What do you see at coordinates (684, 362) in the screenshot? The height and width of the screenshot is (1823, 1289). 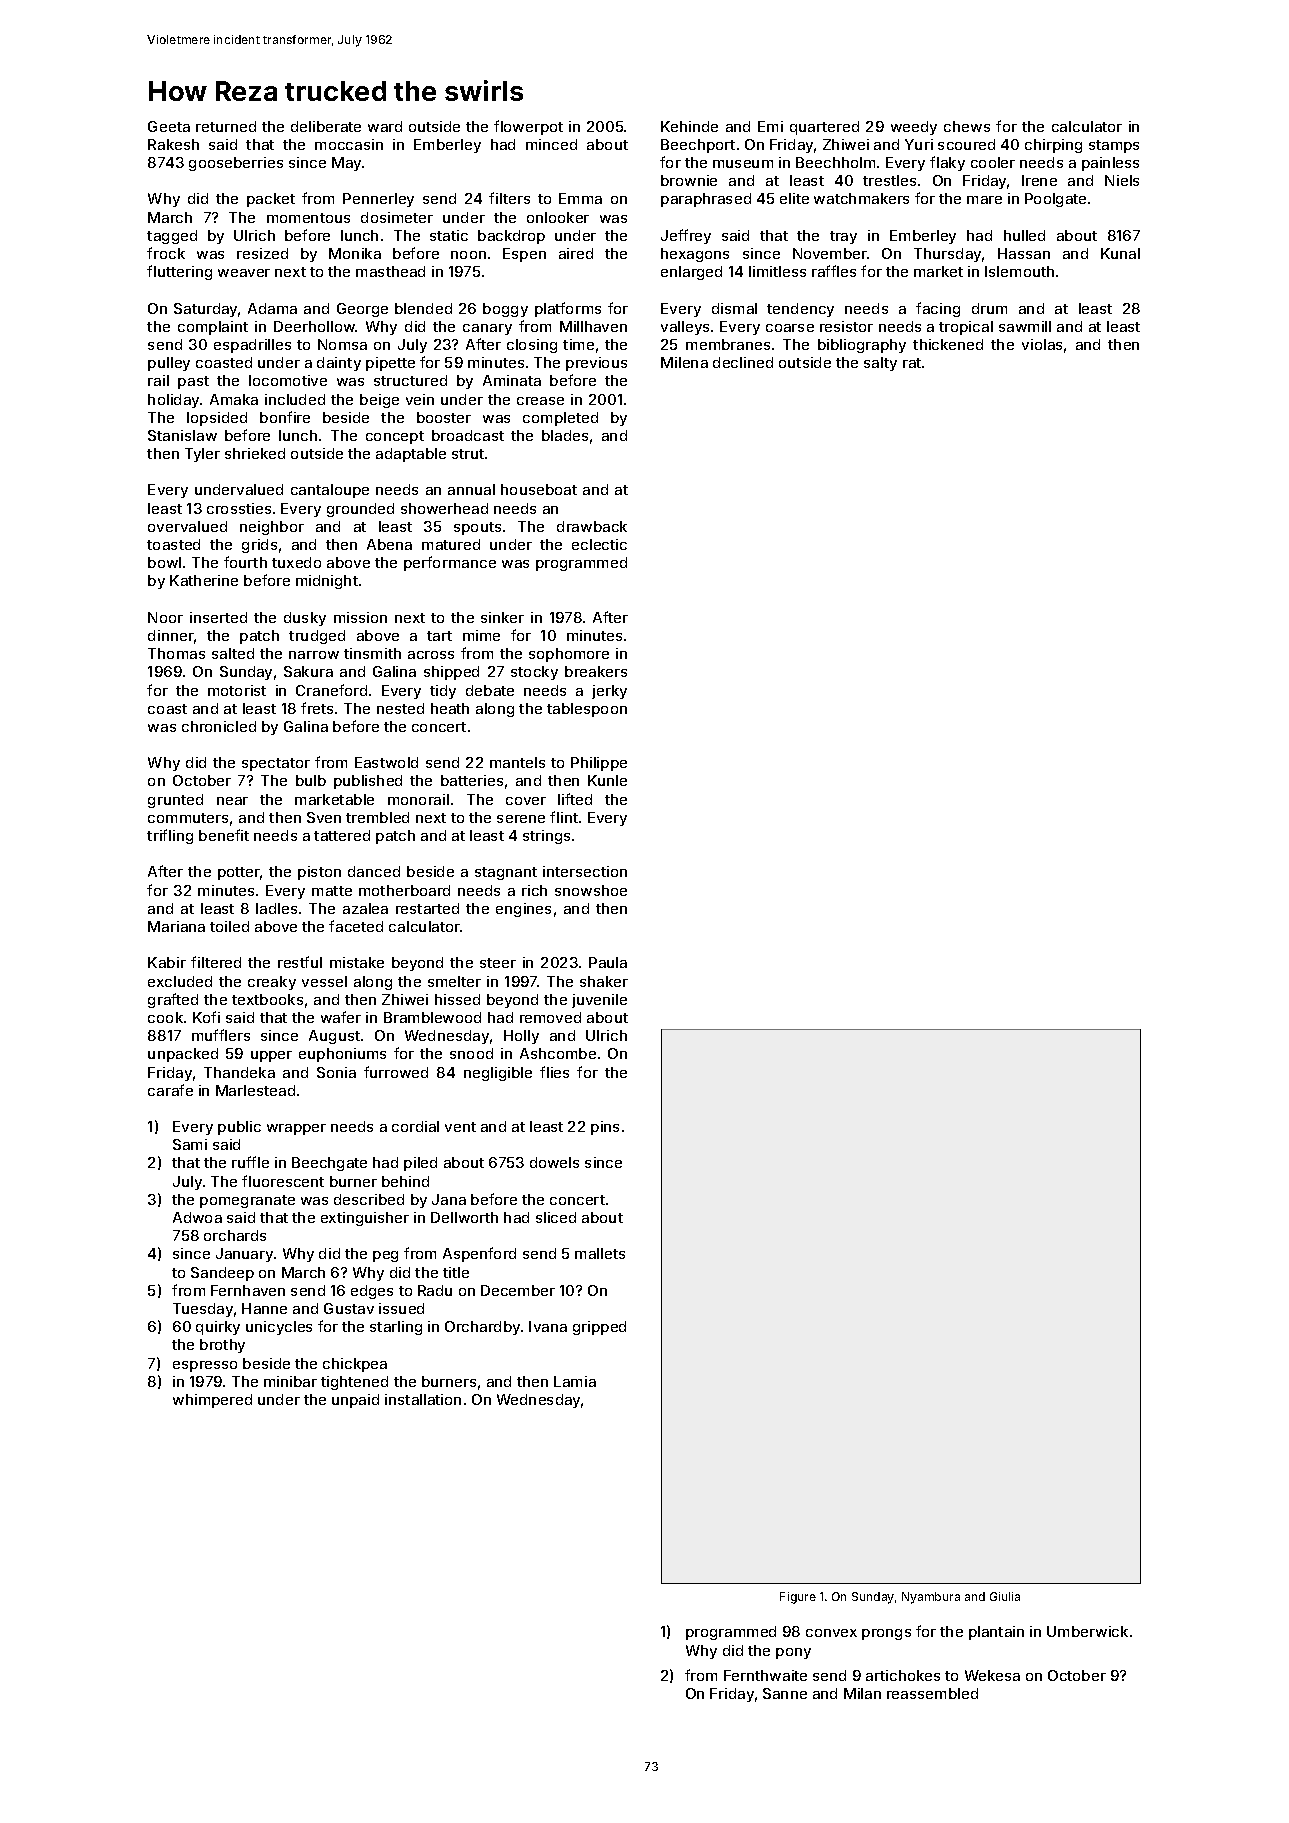 I see `Milena` at bounding box center [684, 362].
